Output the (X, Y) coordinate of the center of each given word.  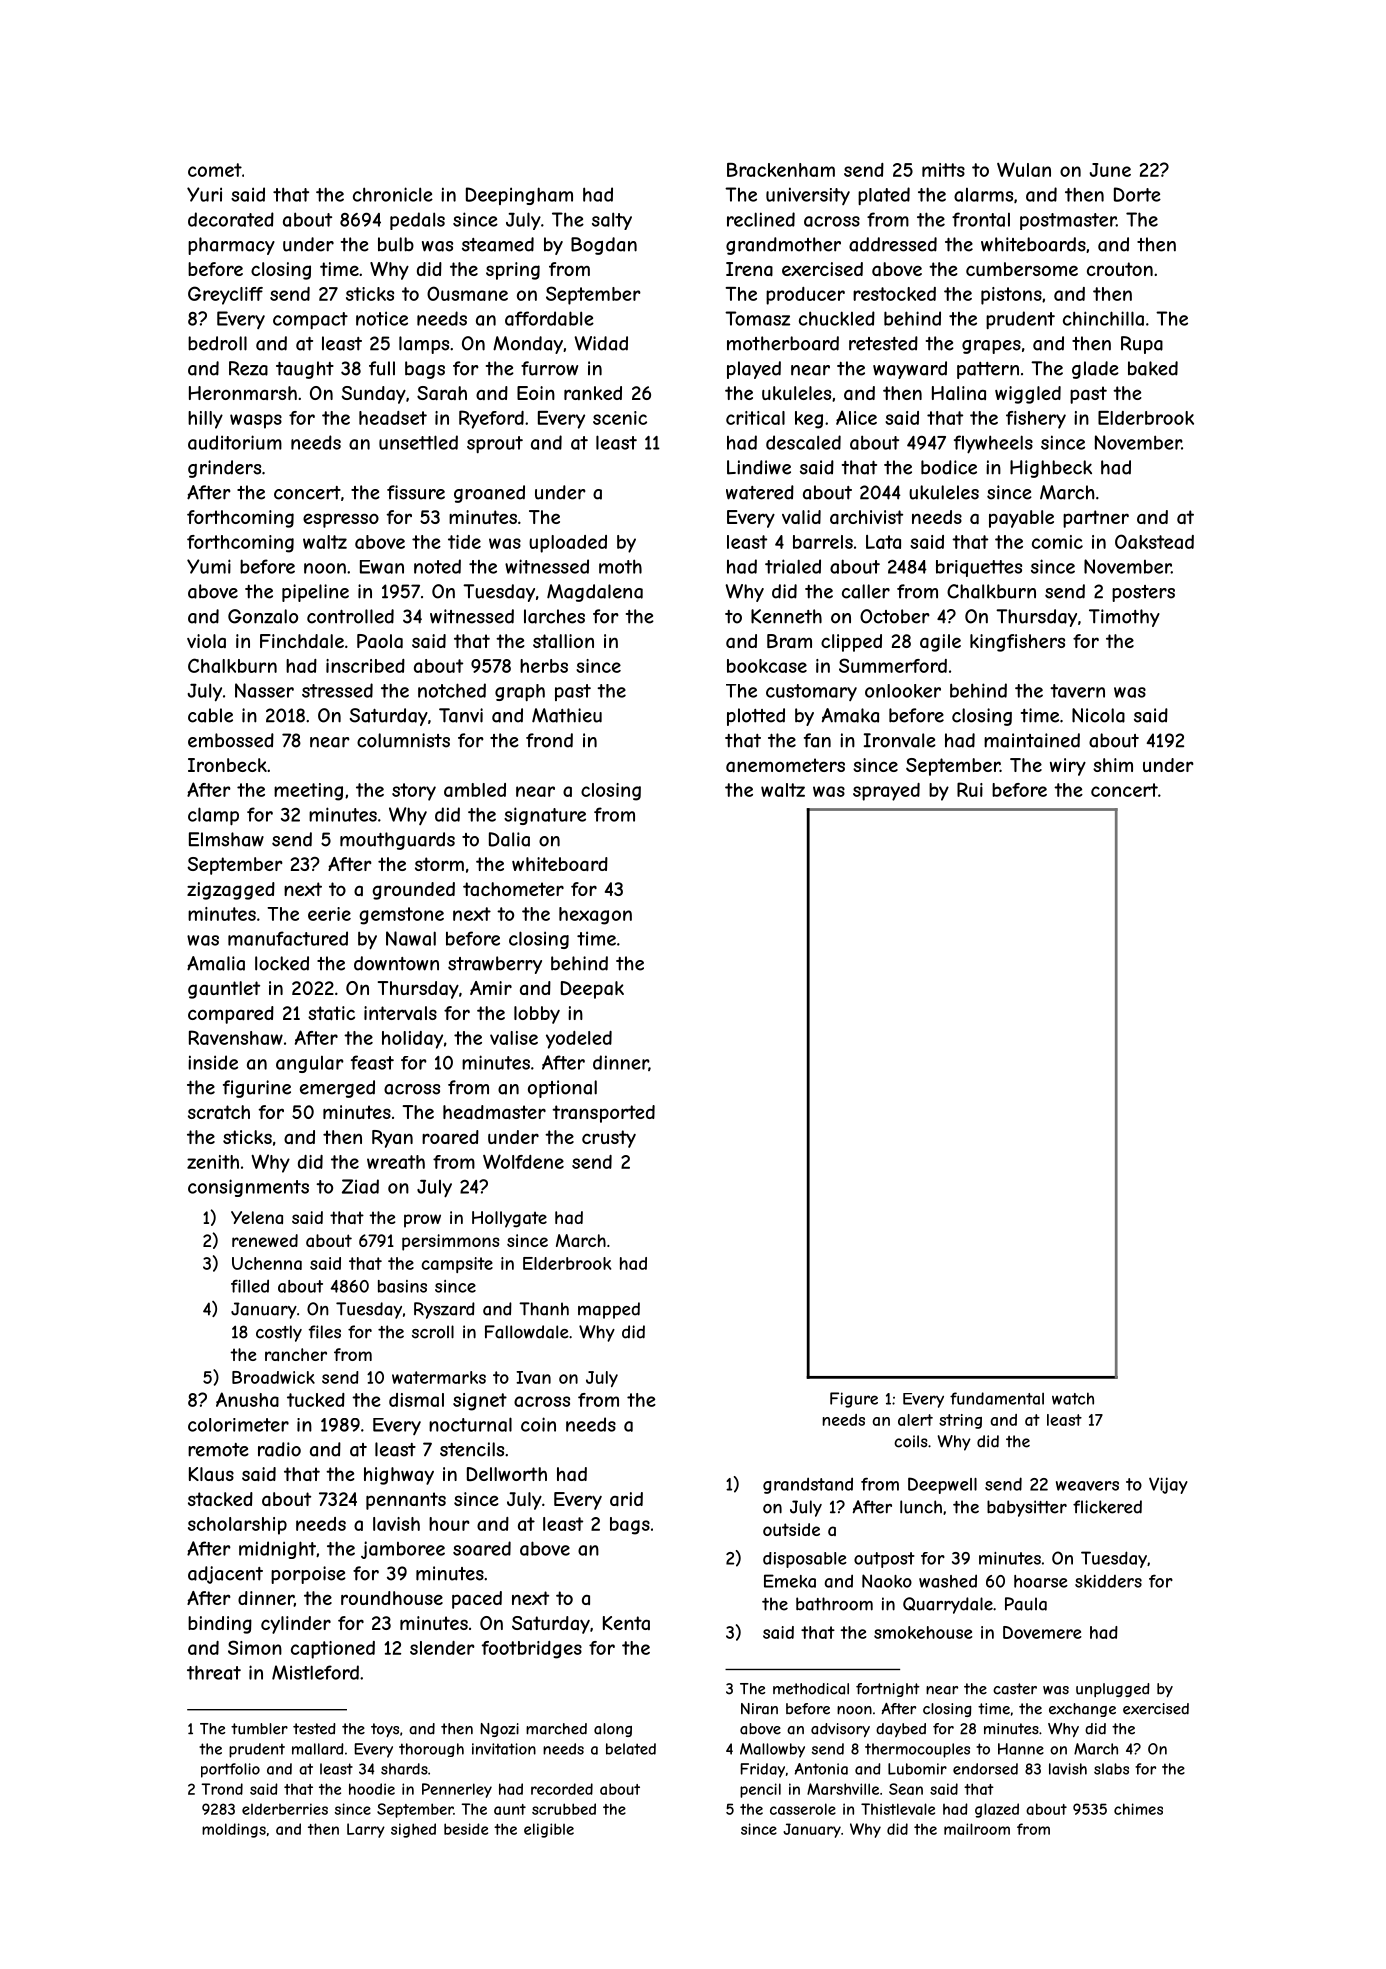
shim (1113, 765)
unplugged (1112, 1690)
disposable (805, 1560)
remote (218, 1450)
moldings (234, 1830)
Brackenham (781, 170)
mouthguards (397, 841)
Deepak (592, 990)
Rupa (1142, 345)
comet (215, 170)
